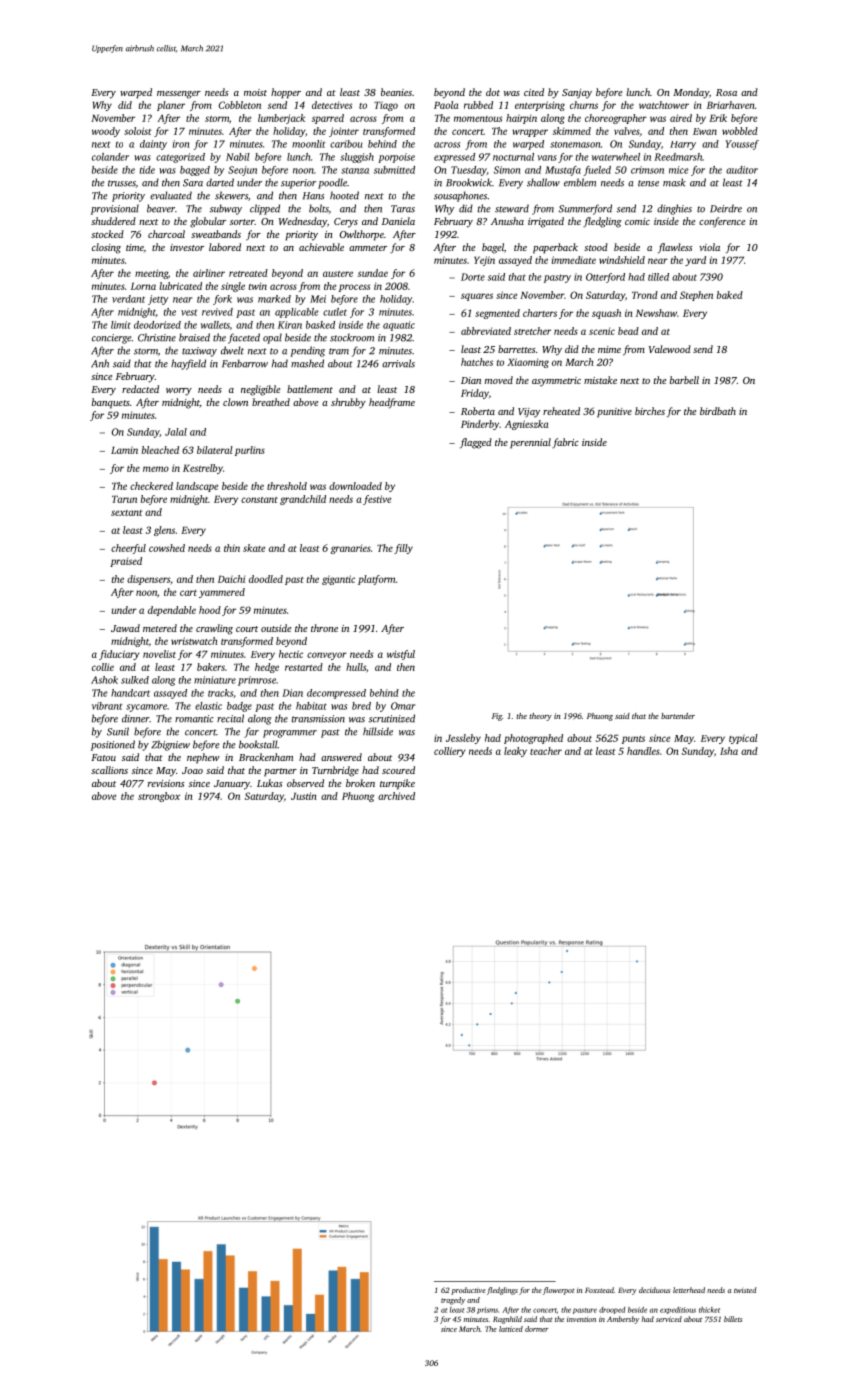  What do you see at coordinates (718, 411) in the page?
I see `birdbath` at bounding box center [718, 411].
